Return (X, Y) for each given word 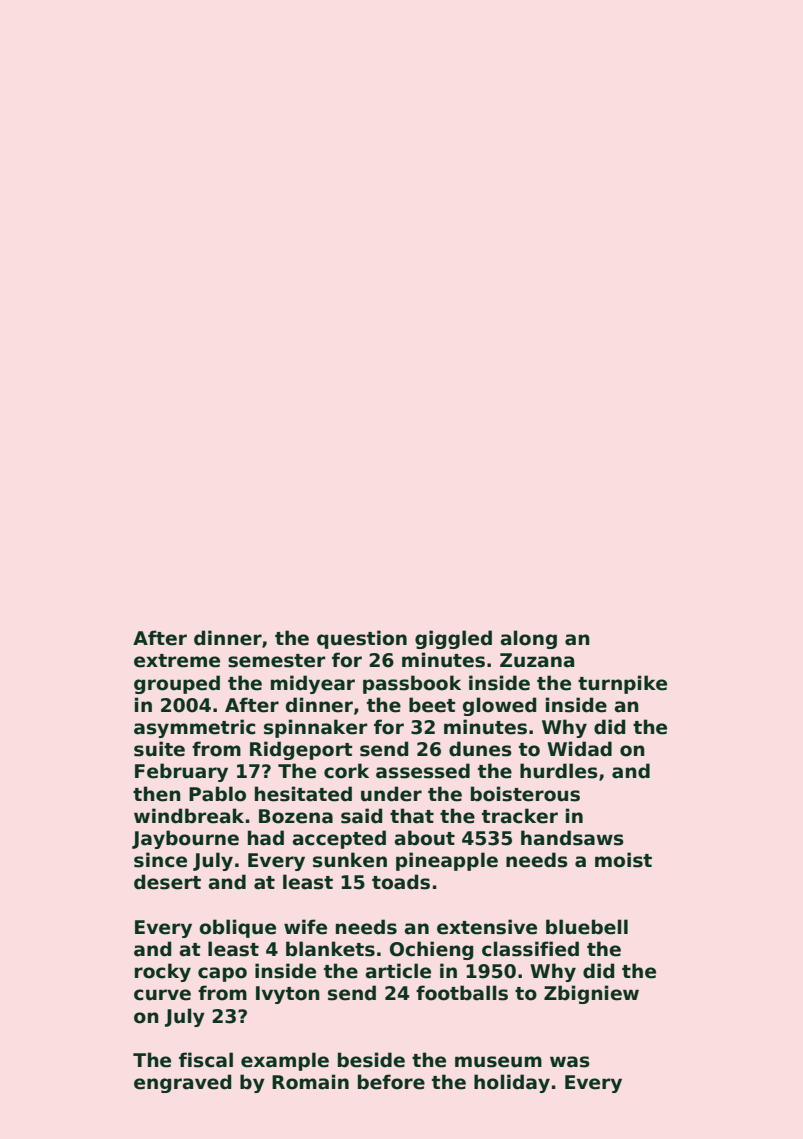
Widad (579, 749)
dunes (480, 749)
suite (159, 749)
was (570, 1062)
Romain (310, 1082)
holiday (512, 1083)
